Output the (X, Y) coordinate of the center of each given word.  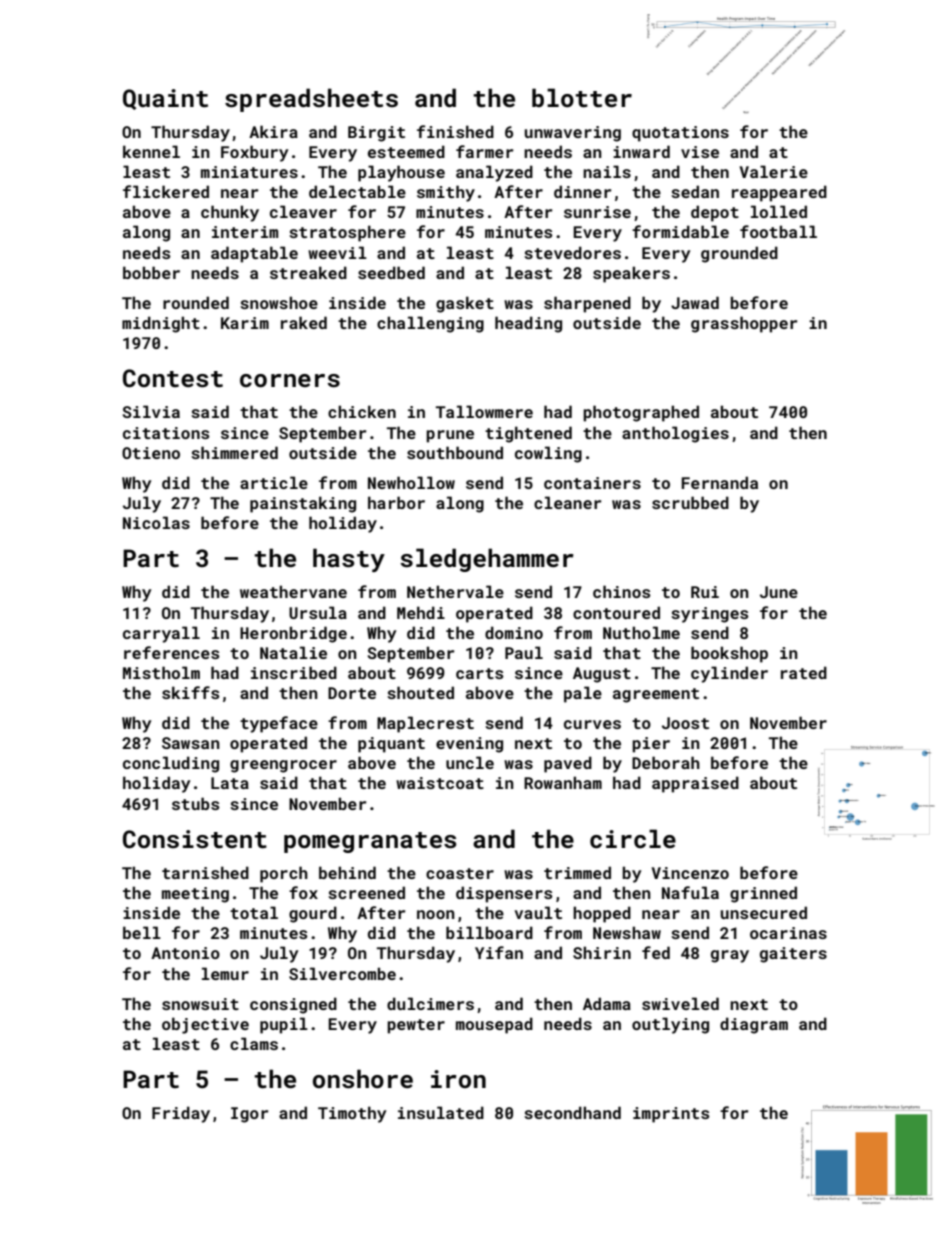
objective (205, 1025)
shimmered (234, 452)
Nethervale (455, 591)
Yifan (499, 952)
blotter (582, 98)
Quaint (165, 99)
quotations (680, 134)
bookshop (729, 654)
